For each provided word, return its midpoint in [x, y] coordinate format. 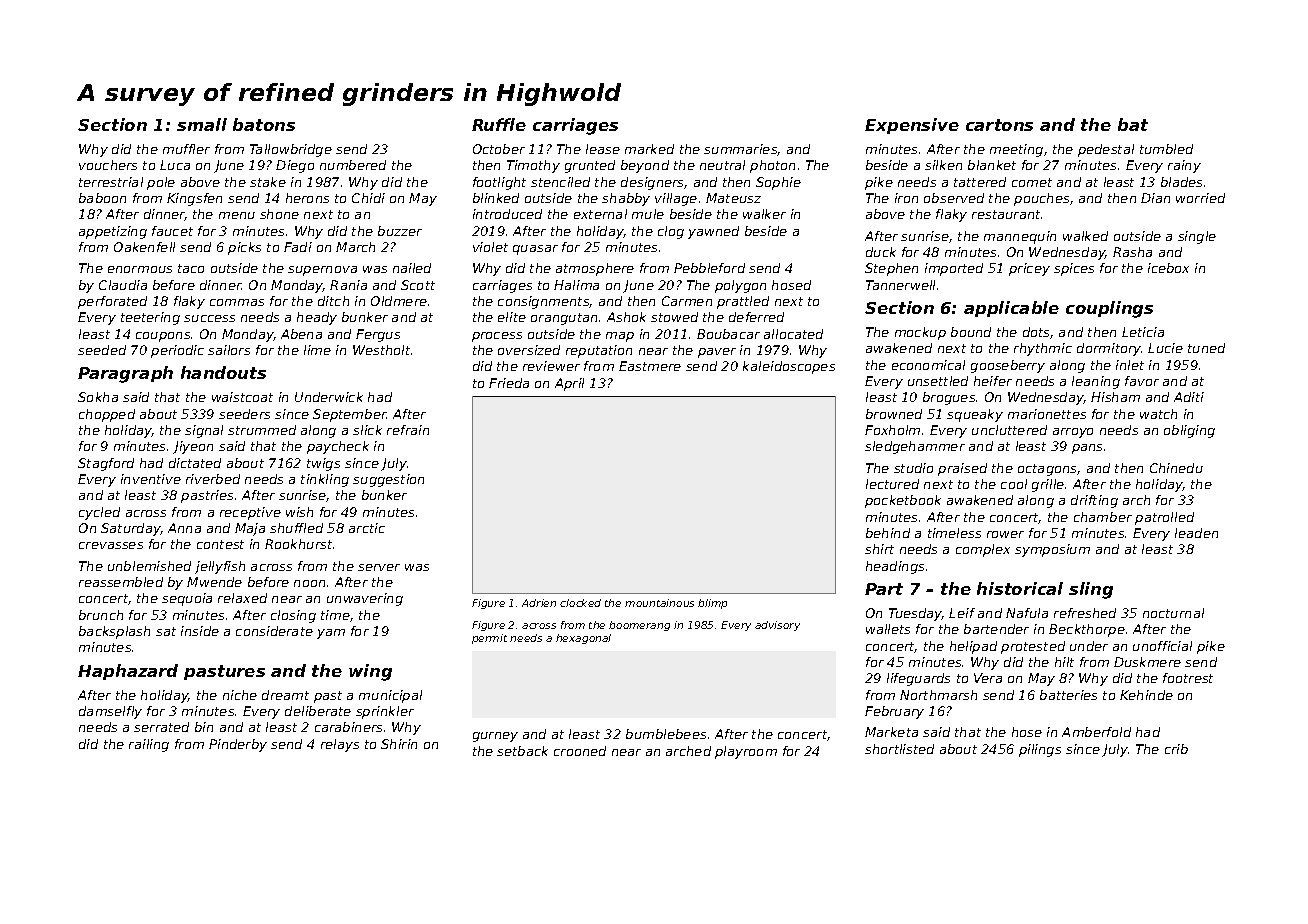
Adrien [539, 603]
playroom [746, 752]
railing [149, 745]
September [350, 415]
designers [653, 183]
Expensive [912, 126]
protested [1033, 647]
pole [161, 183]
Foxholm [892, 430]
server [379, 567]
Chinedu [1176, 468]
